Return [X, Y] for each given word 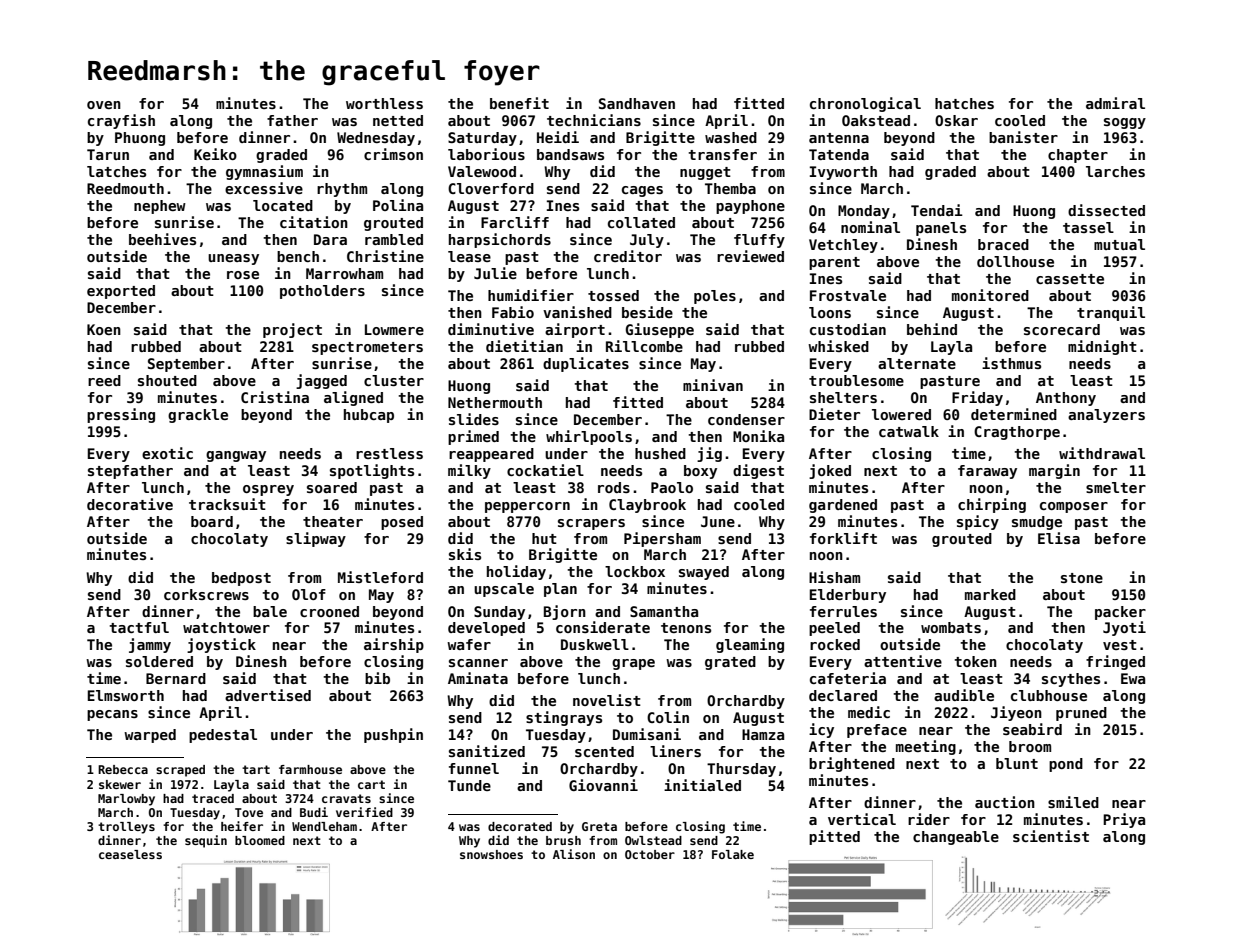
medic [869, 712]
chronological [865, 104]
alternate [917, 363]
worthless [384, 103]
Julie [495, 273]
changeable [956, 838]
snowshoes [491, 854]
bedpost [241, 579]
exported [121, 292]
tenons [686, 628]
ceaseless [130, 854]
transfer [722, 154]
